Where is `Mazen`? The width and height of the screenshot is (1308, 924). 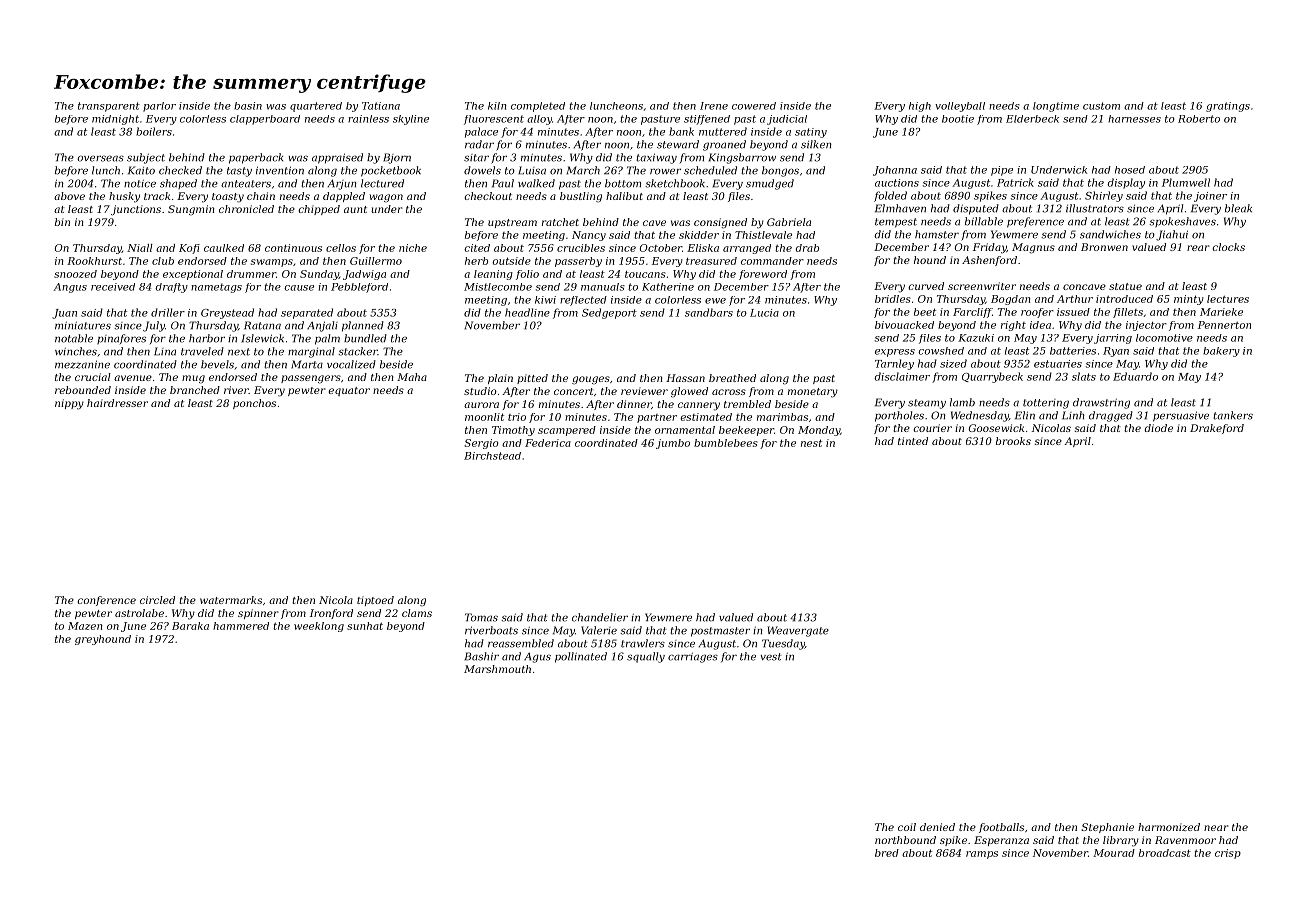 Mazen is located at coordinates (85, 626).
